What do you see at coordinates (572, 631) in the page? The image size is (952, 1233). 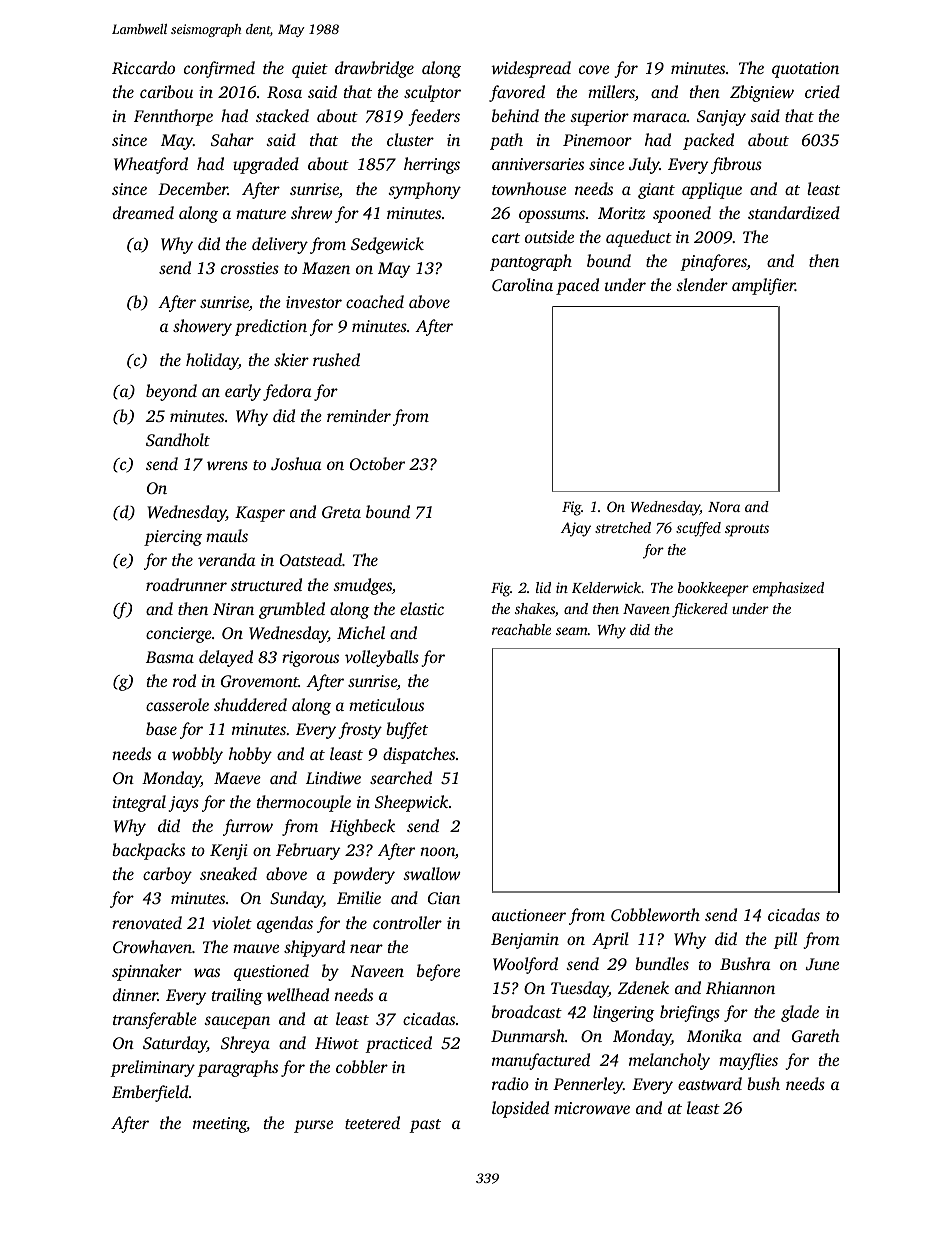 I see `seam` at bounding box center [572, 631].
